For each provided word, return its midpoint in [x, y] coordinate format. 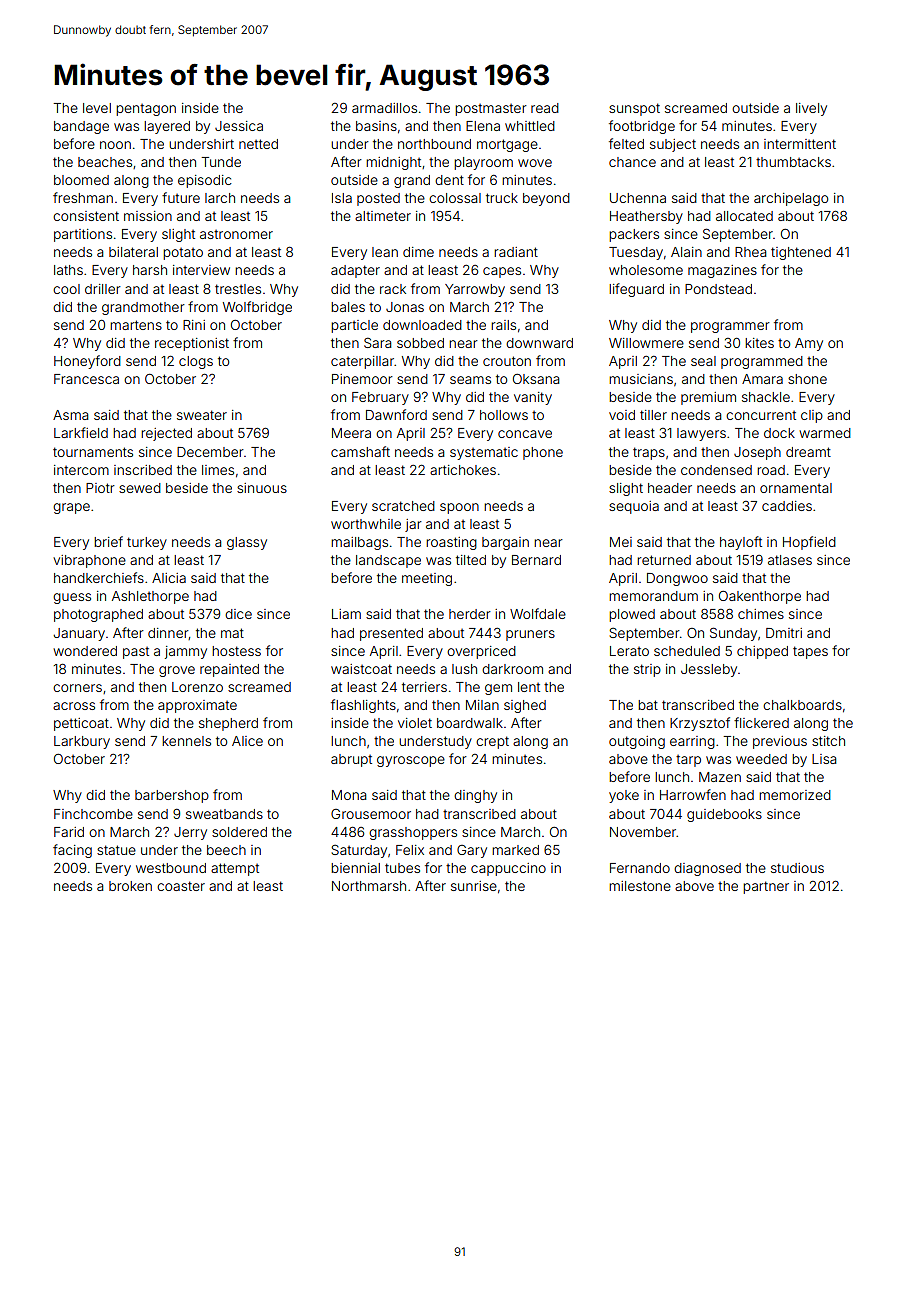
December [210, 452]
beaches [105, 162]
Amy [809, 344]
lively [811, 109]
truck [502, 198]
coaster [181, 886]
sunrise [474, 886]
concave [525, 434]
